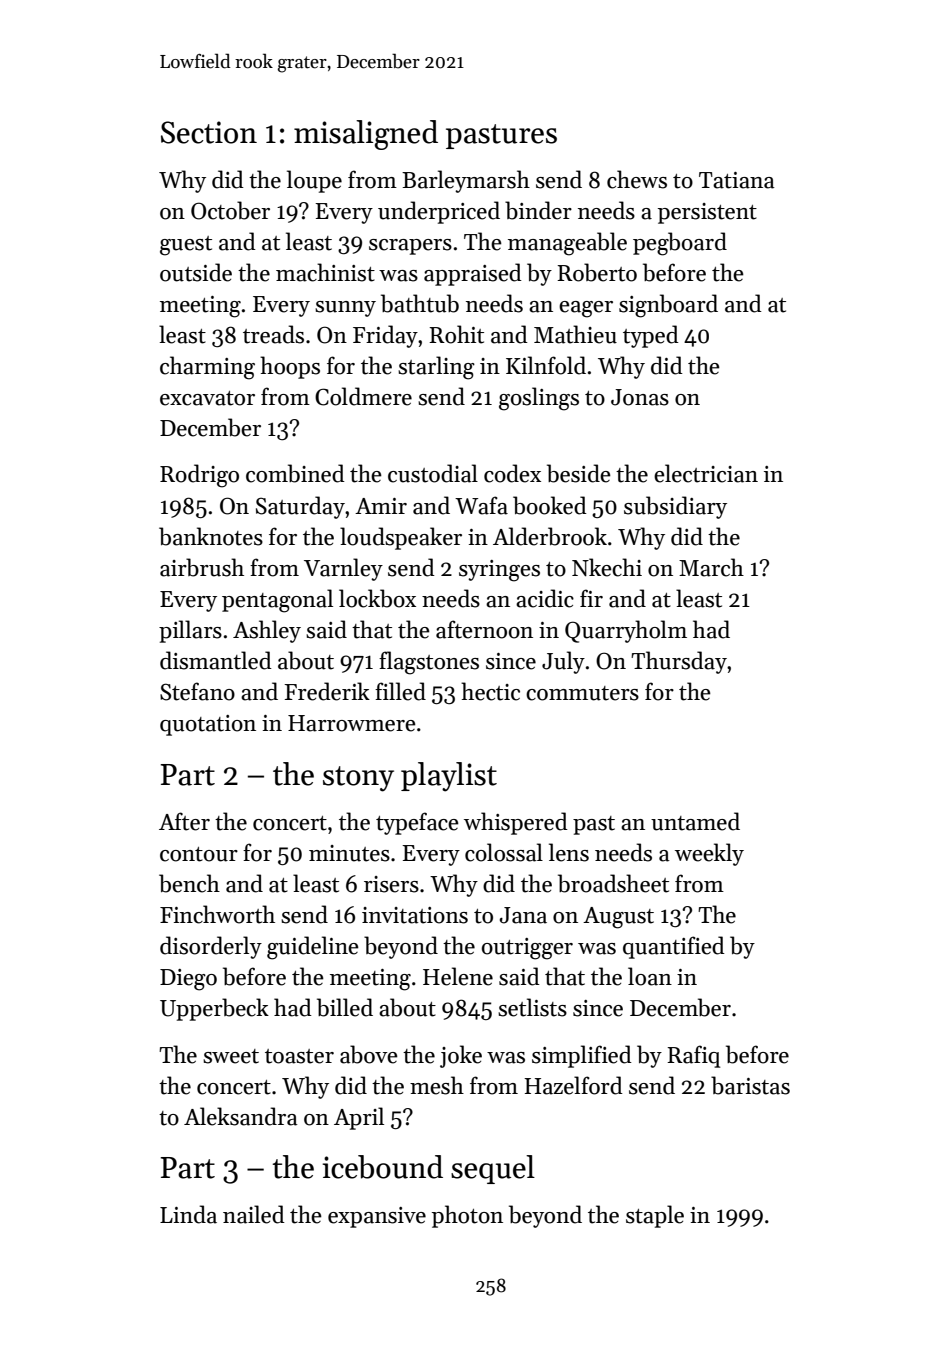 This document has width=951, height=1349. I want to click on staple, so click(655, 1216).
